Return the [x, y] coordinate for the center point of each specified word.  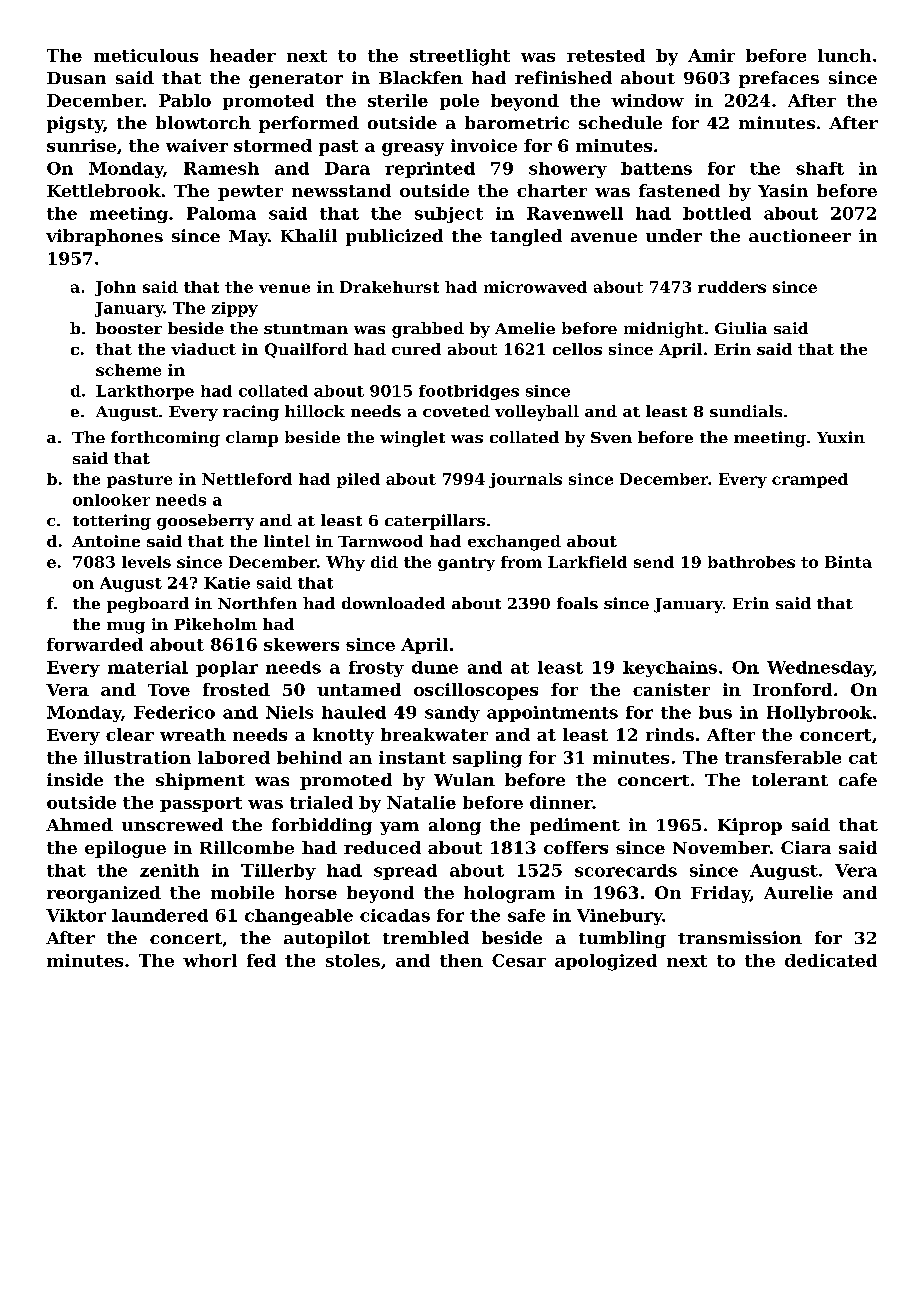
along [455, 826]
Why [345, 563]
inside [75, 779]
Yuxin [841, 437]
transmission [740, 937]
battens [656, 168]
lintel [287, 541]
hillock [315, 411]
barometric [517, 122]
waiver [197, 145]
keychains [670, 669]
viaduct [203, 349]
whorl [210, 960]
